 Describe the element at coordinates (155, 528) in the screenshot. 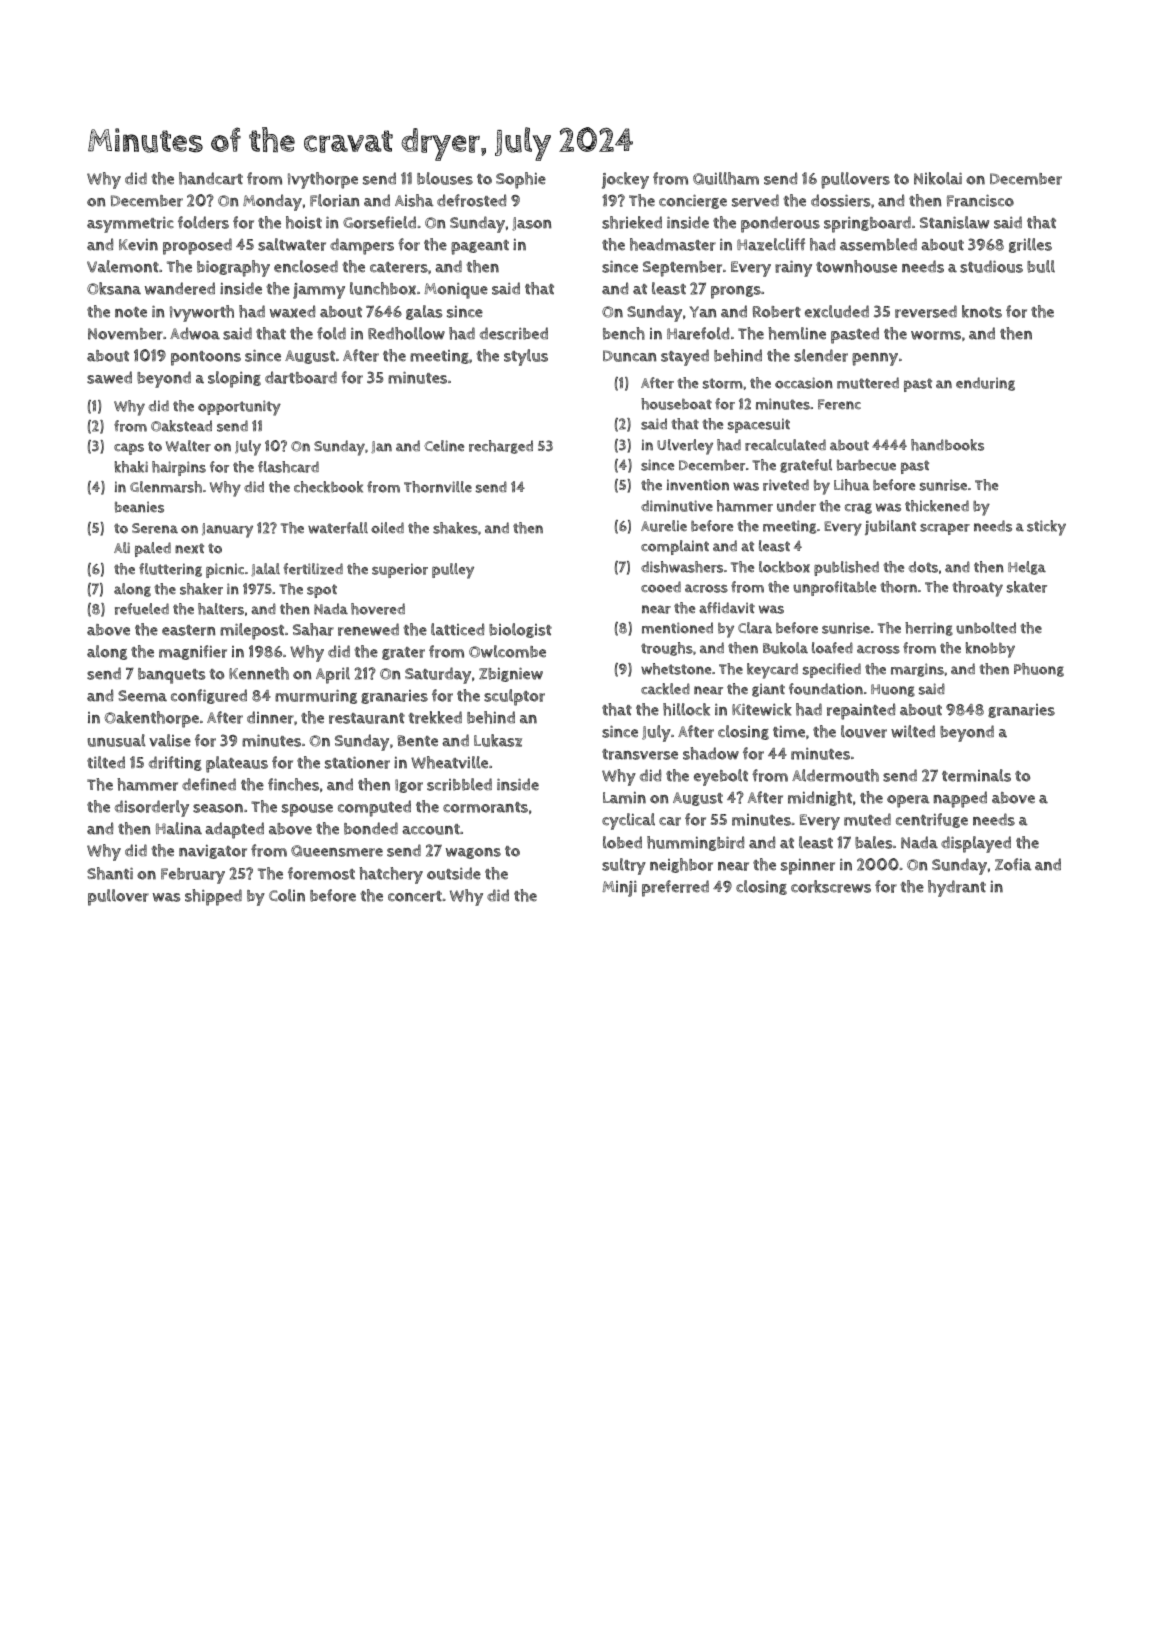

I see `Serena` at that location.
